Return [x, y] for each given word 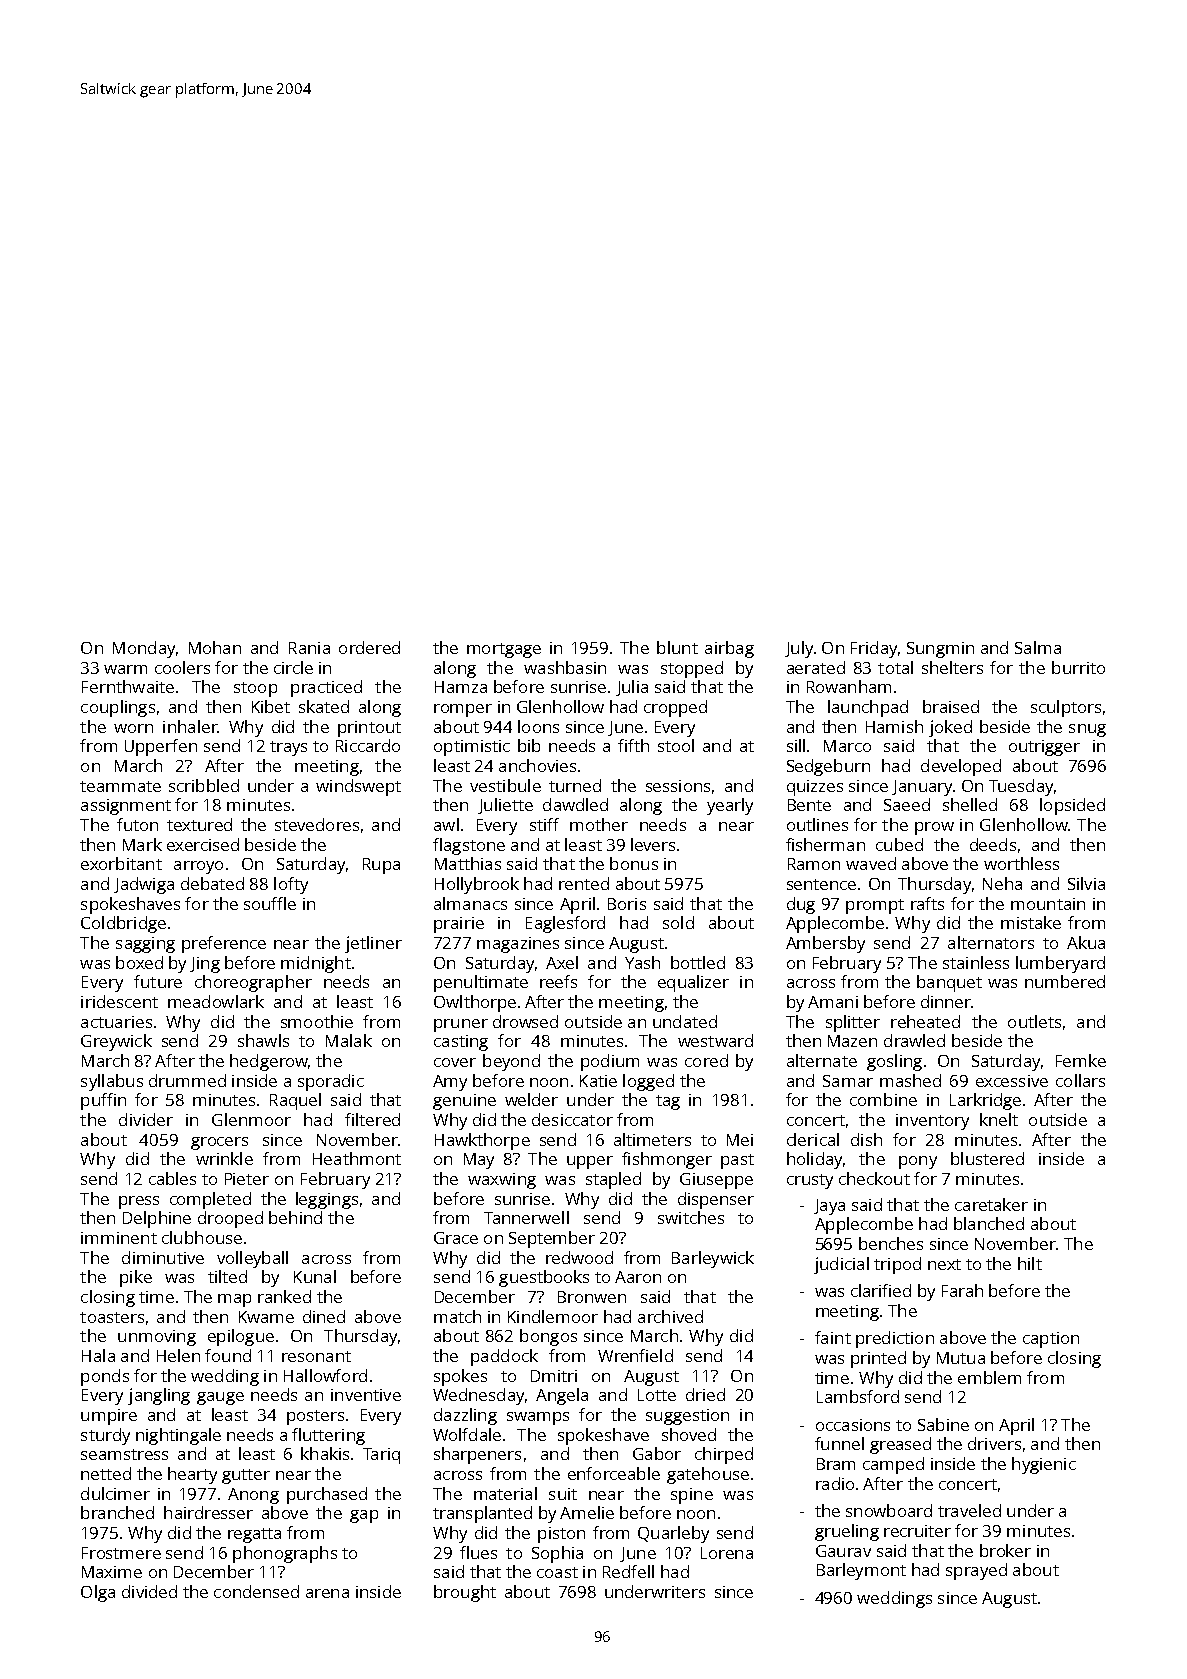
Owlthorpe [475, 1003]
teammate [120, 786]
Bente [809, 805]
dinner [946, 1001]
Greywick [116, 1042]
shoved [689, 1434]
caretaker [991, 1204]
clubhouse [202, 1237]
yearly [730, 806]
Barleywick [713, 1259]
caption [1051, 1340]
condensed [256, 1591]
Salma [1038, 647]
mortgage [504, 650]
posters [315, 1417]
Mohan [215, 647]
